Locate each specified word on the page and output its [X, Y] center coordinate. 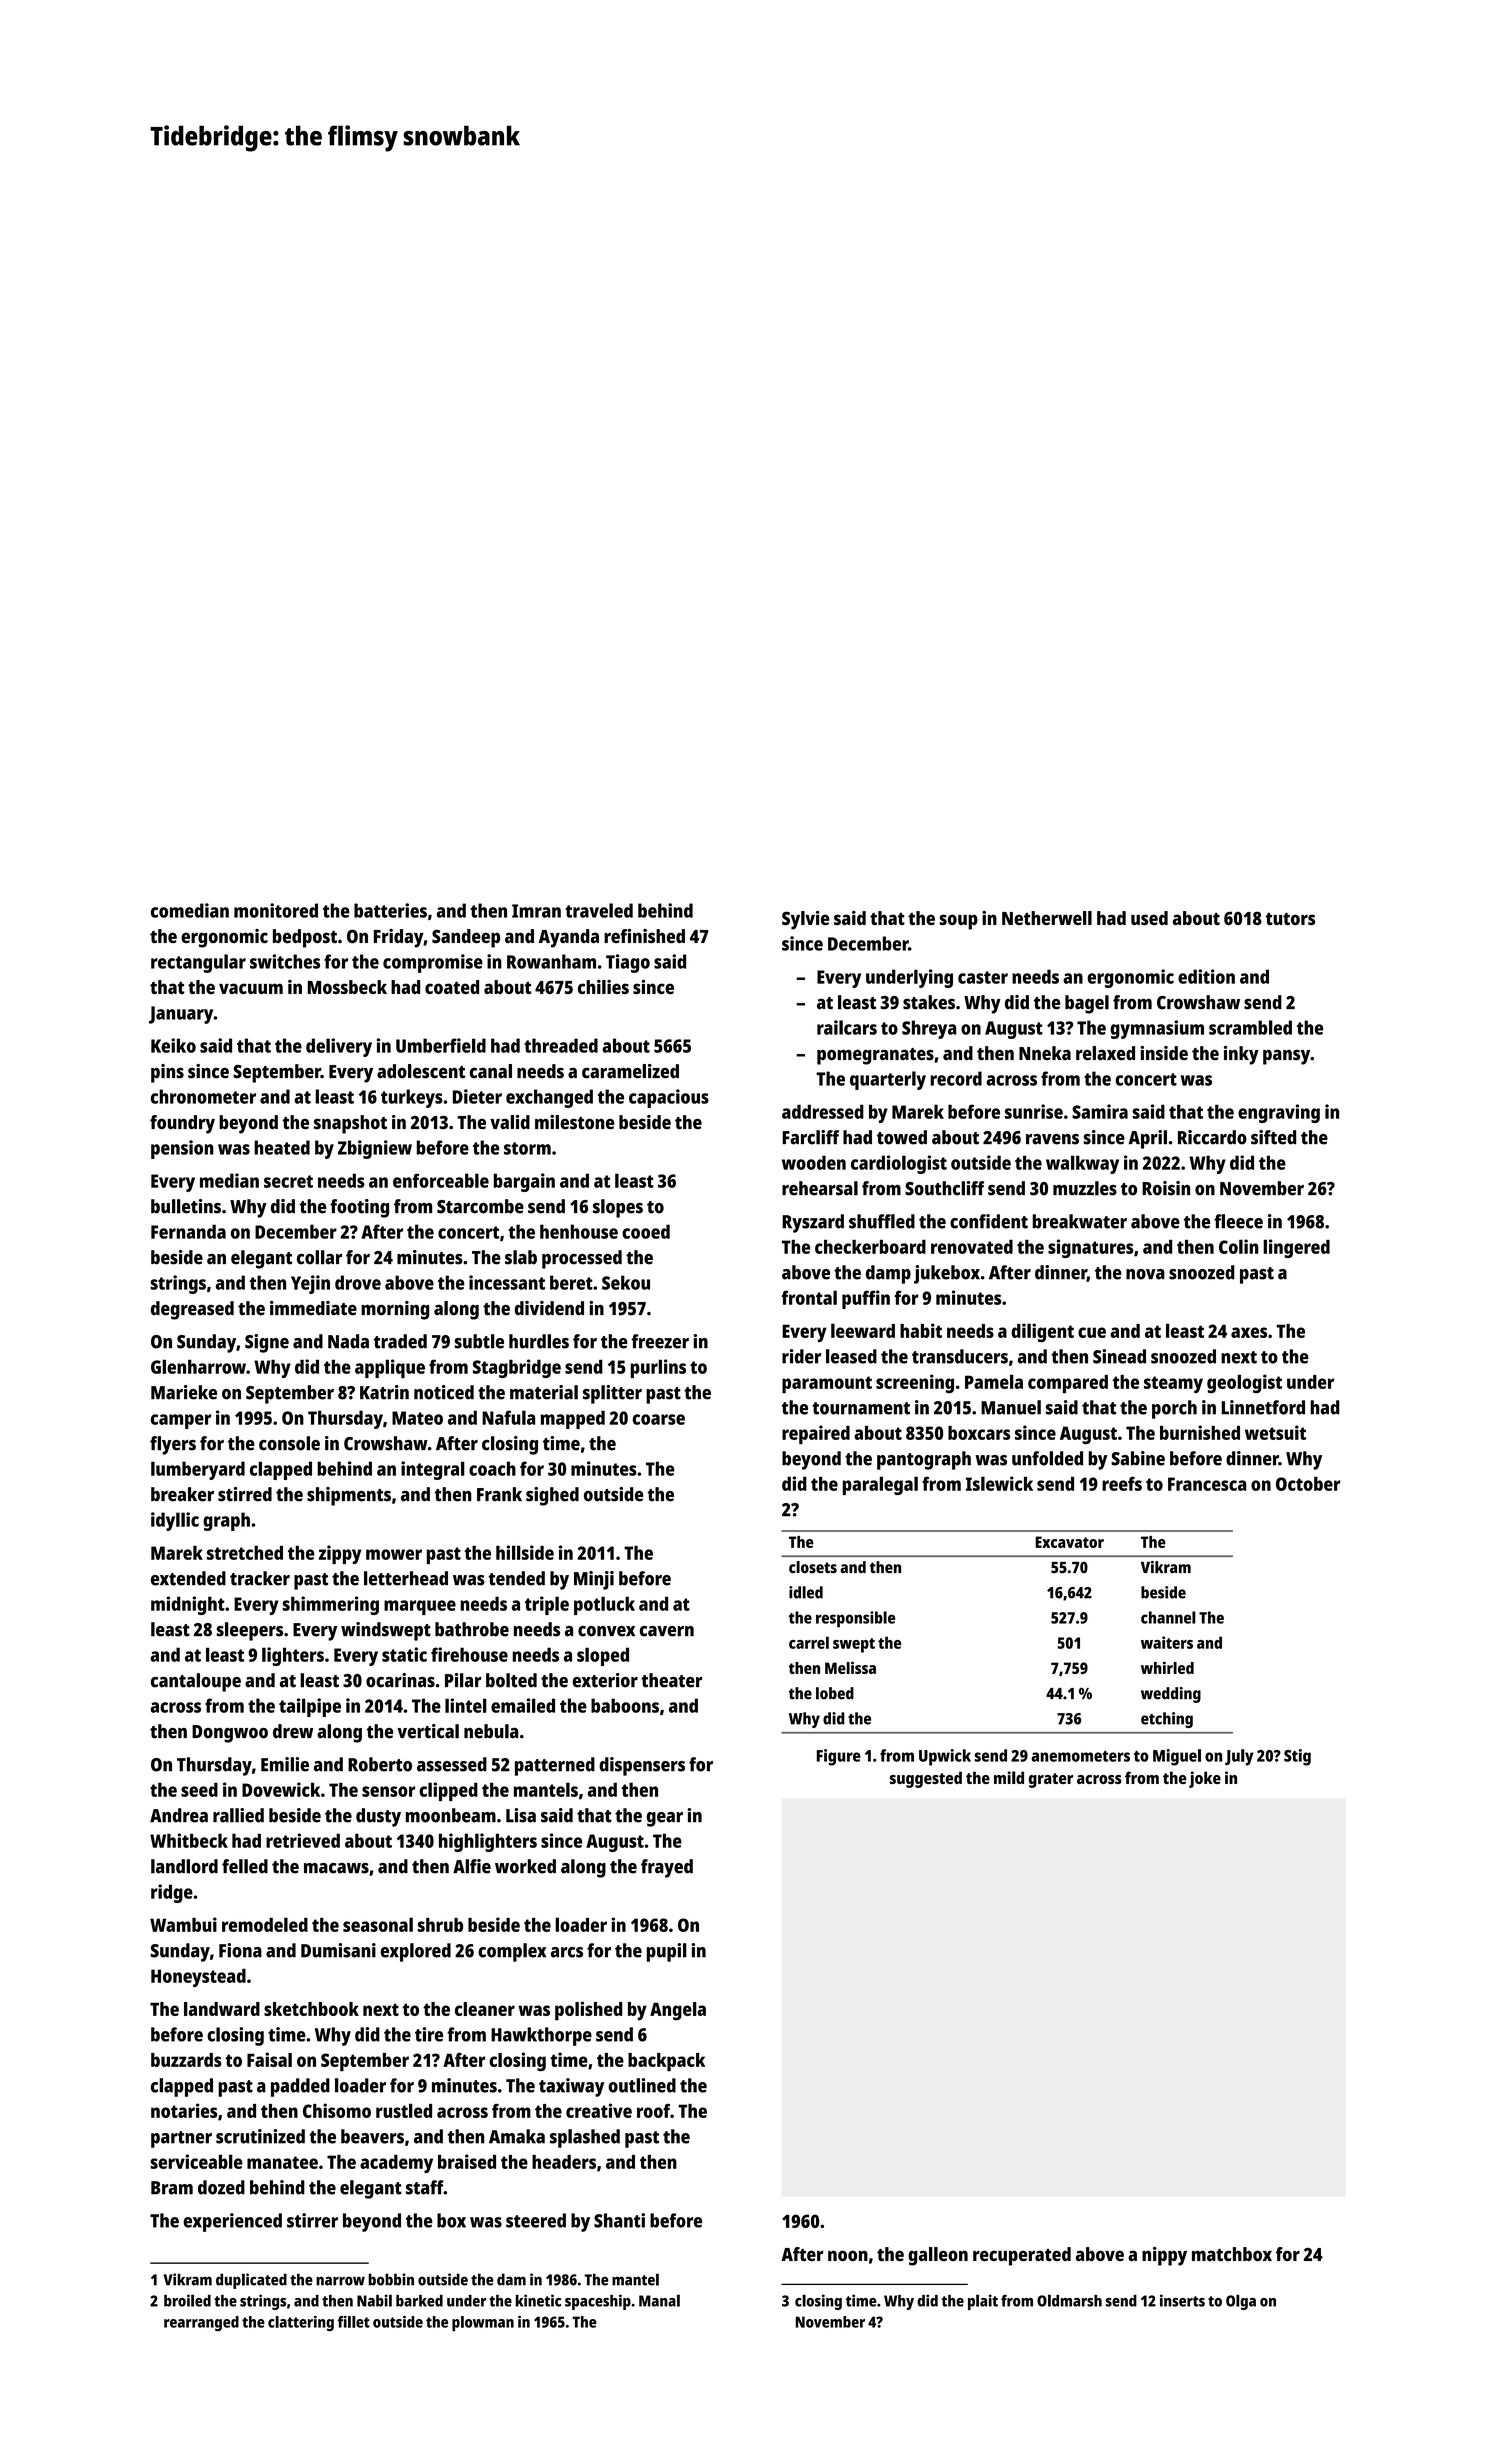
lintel [466, 1705]
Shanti [619, 2220]
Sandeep [466, 938]
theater [671, 1680]
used [1149, 918]
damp [888, 1274]
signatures [1091, 1248]
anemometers [1080, 1756]
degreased [192, 1310]
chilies [603, 987]
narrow [340, 2281]
